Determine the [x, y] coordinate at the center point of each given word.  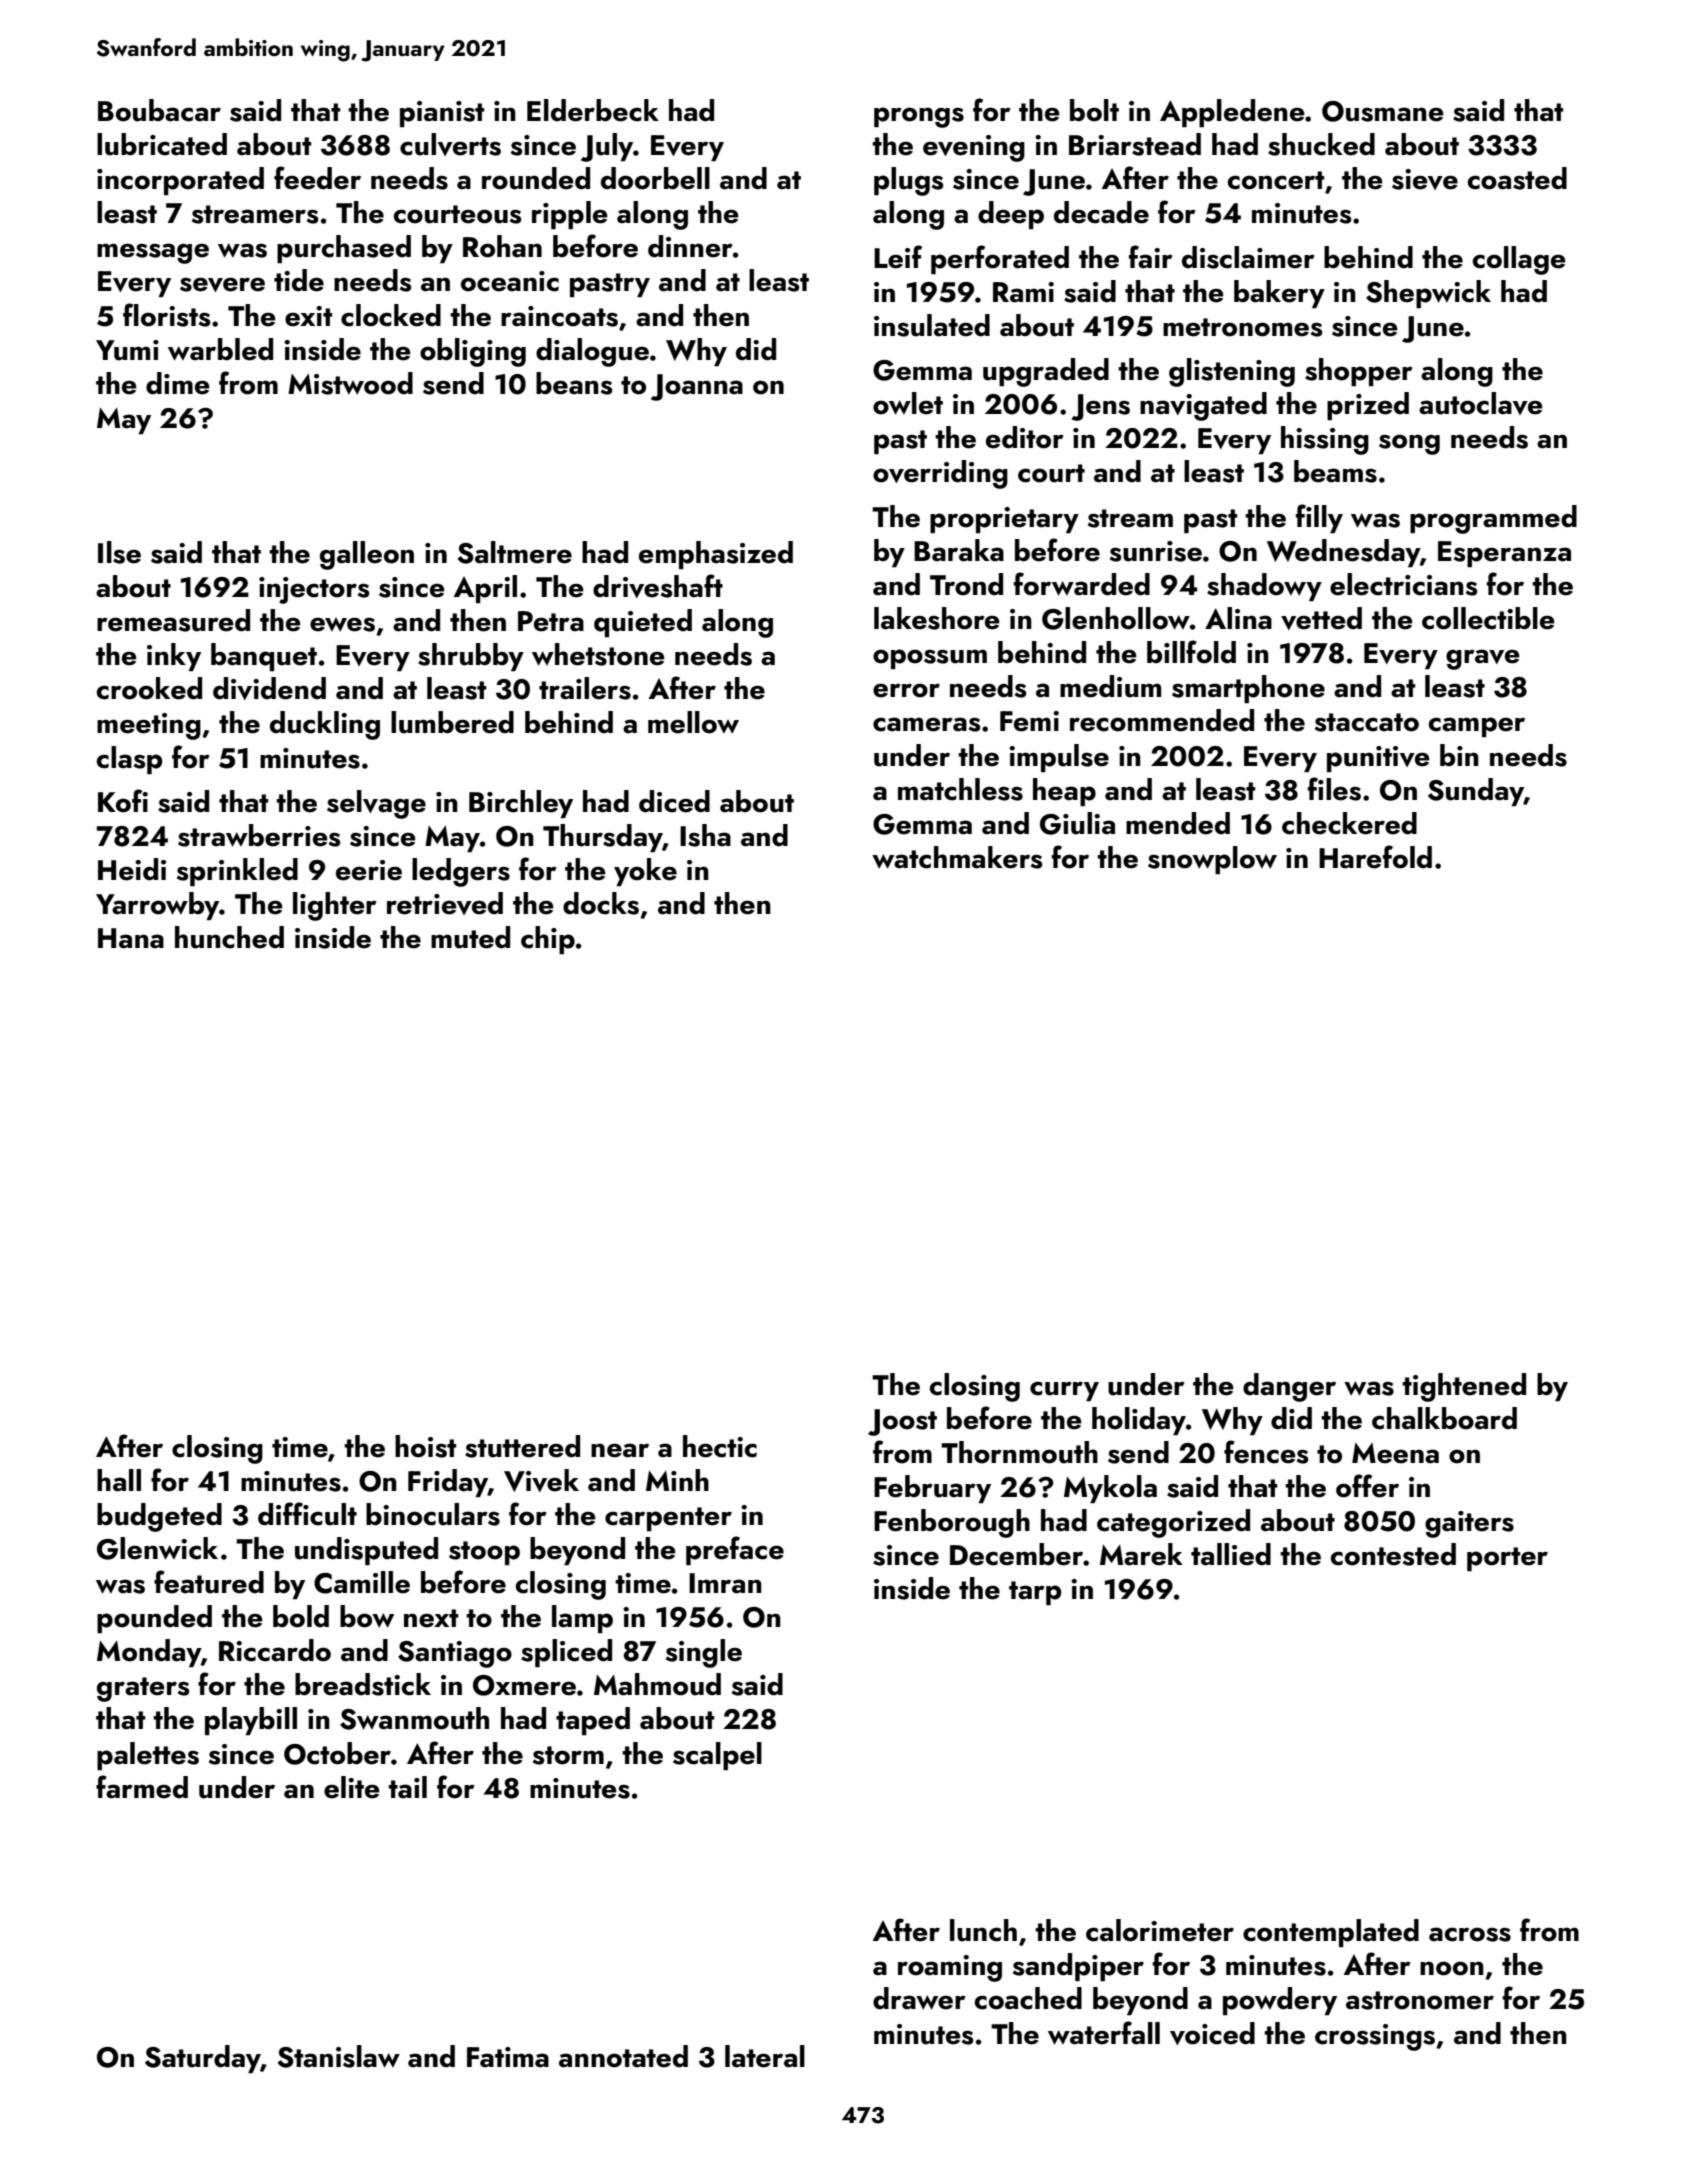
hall [119, 1480]
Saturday [203, 2059]
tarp [1035, 1593]
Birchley [521, 804]
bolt [1094, 110]
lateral [765, 2056]
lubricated [162, 144]
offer [1367, 1486]
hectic [720, 1446]
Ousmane [1383, 111]
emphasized [716, 555]
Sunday [1476, 792]
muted [470, 937]
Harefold [1375, 857]
